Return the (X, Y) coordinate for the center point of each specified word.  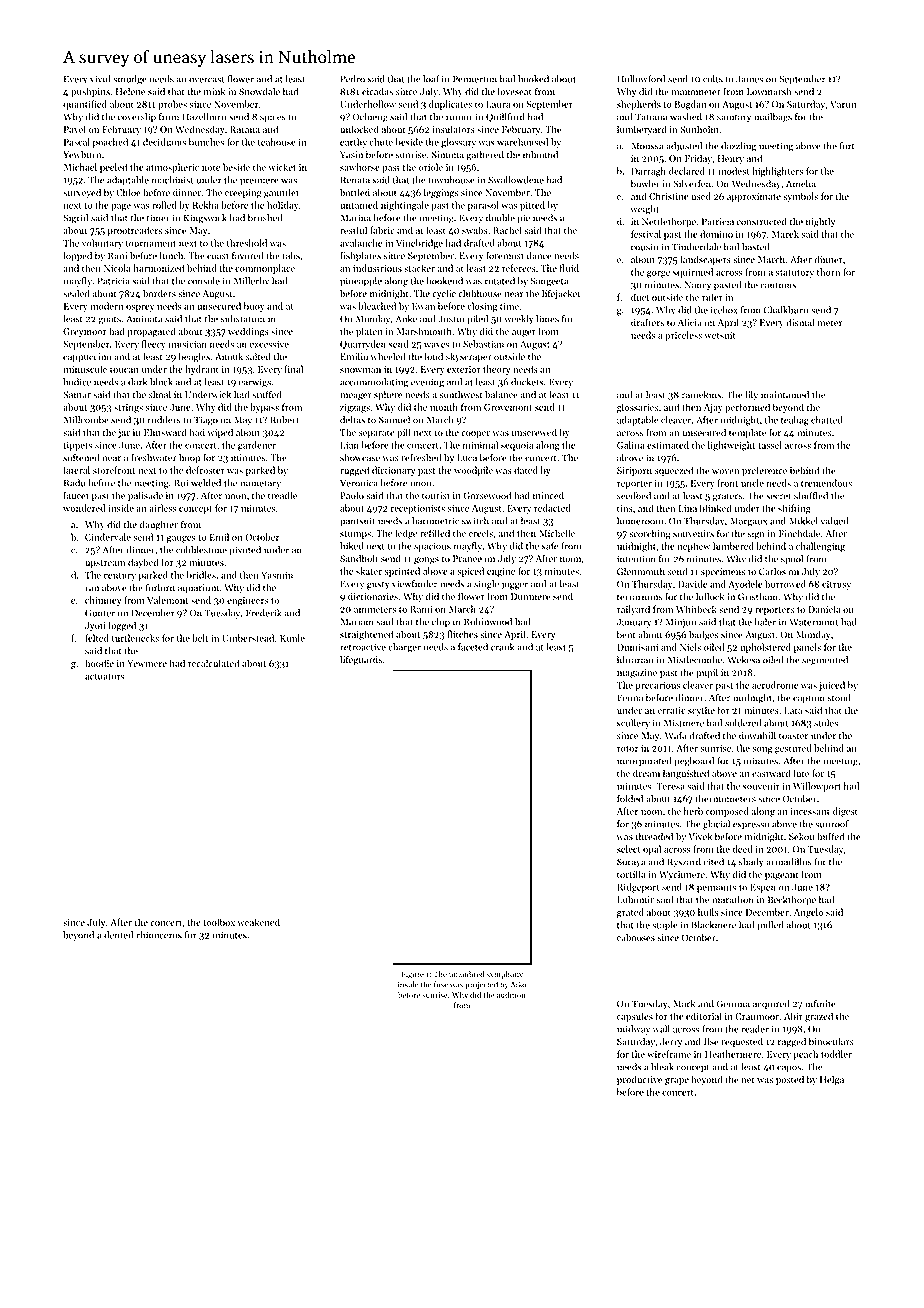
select (628, 849)
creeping (243, 194)
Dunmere (531, 596)
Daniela (824, 609)
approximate (754, 197)
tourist (436, 496)
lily (751, 396)
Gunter (100, 613)
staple (665, 926)
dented (118, 935)
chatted (827, 420)
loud (434, 356)
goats (110, 321)
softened (81, 457)
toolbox (219, 922)
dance (539, 256)
